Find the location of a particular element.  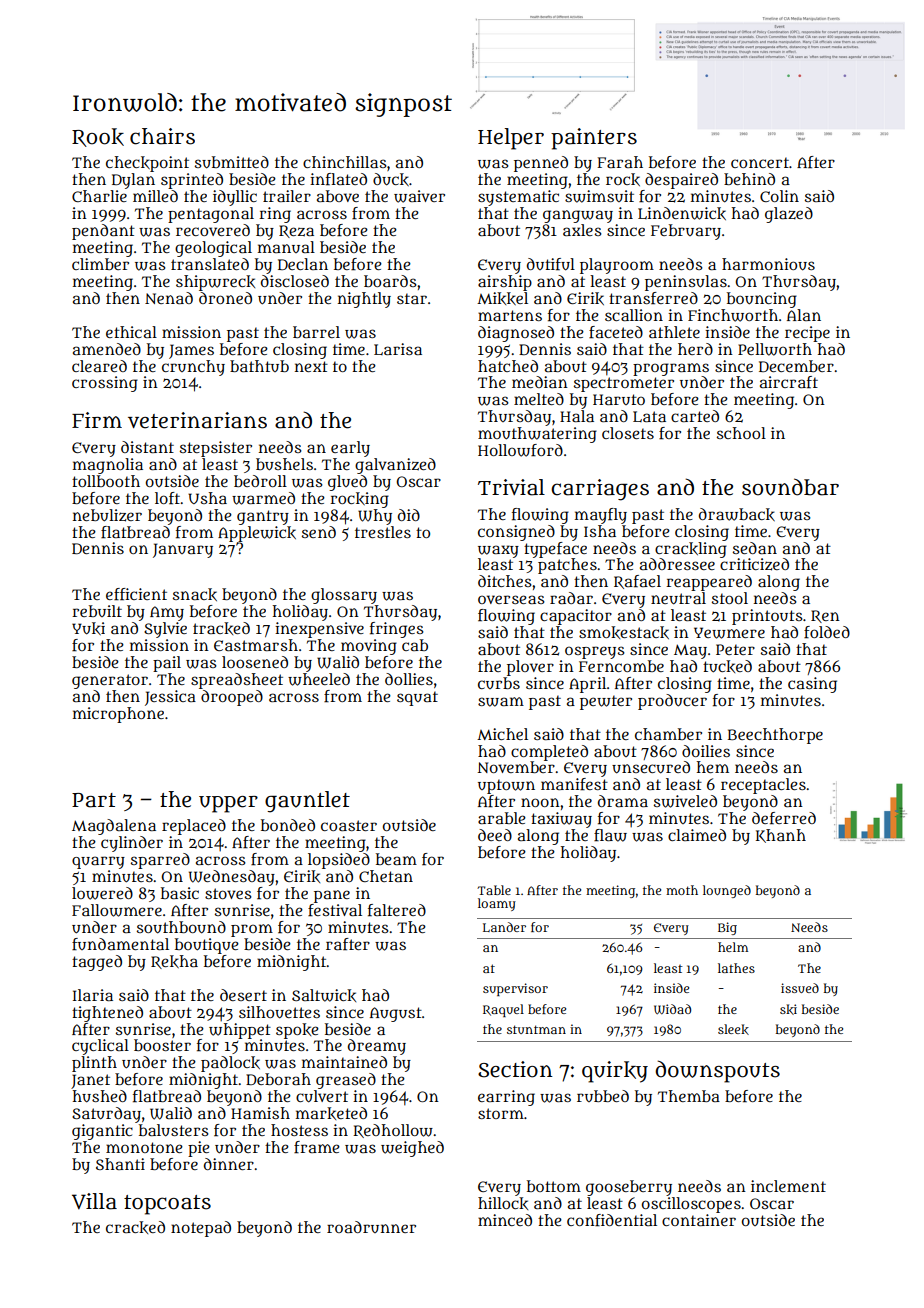

soundbar is located at coordinates (790, 487).
